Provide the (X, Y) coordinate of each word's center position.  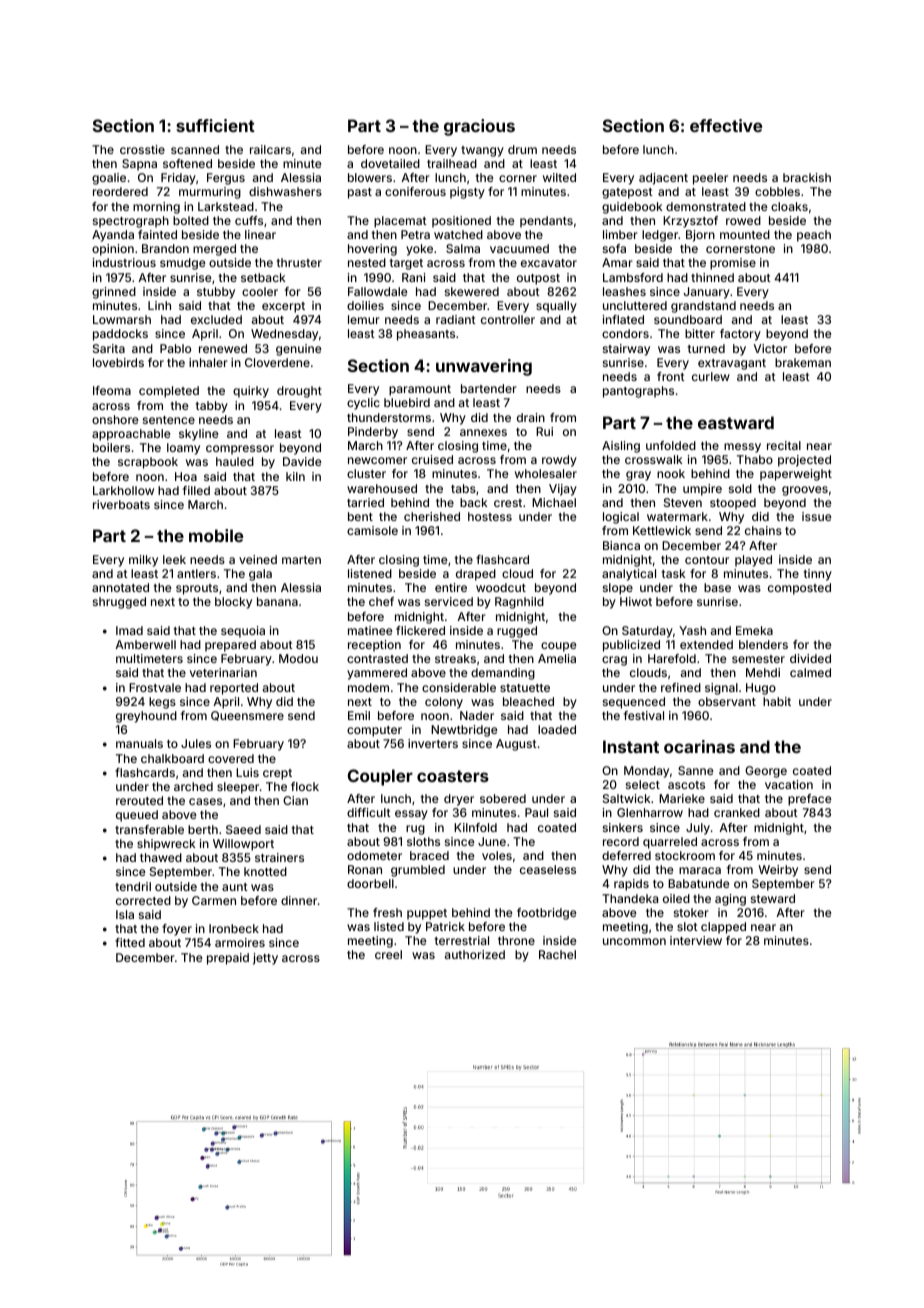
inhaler (208, 362)
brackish (807, 177)
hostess (490, 516)
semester (758, 659)
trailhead (452, 163)
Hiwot (636, 601)
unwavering (484, 367)
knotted (265, 871)
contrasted (377, 658)
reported (234, 689)
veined (258, 559)
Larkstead (226, 206)
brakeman (803, 362)
